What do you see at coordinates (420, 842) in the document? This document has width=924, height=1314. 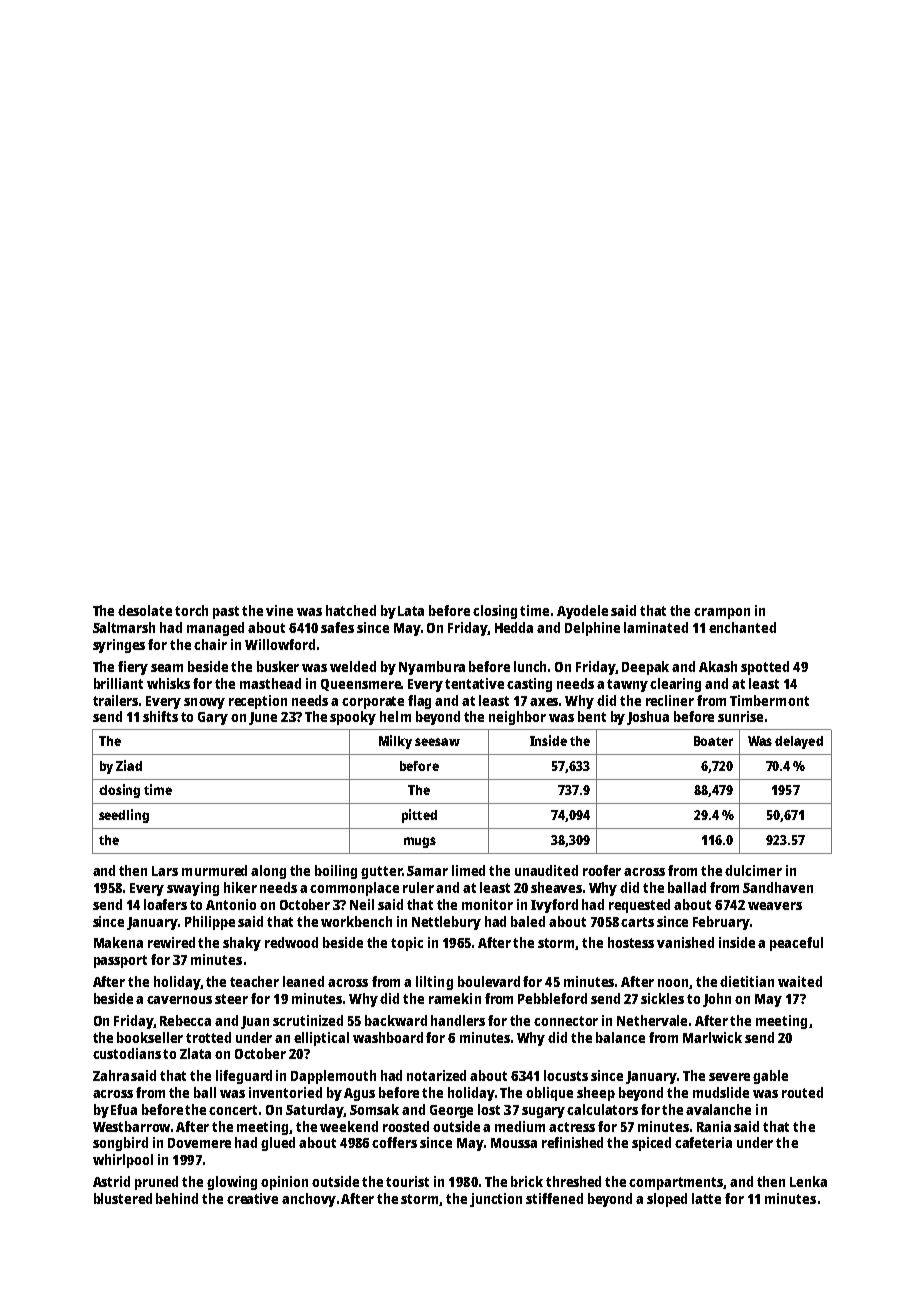 I see `mugs` at bounding box center [420, 842].
